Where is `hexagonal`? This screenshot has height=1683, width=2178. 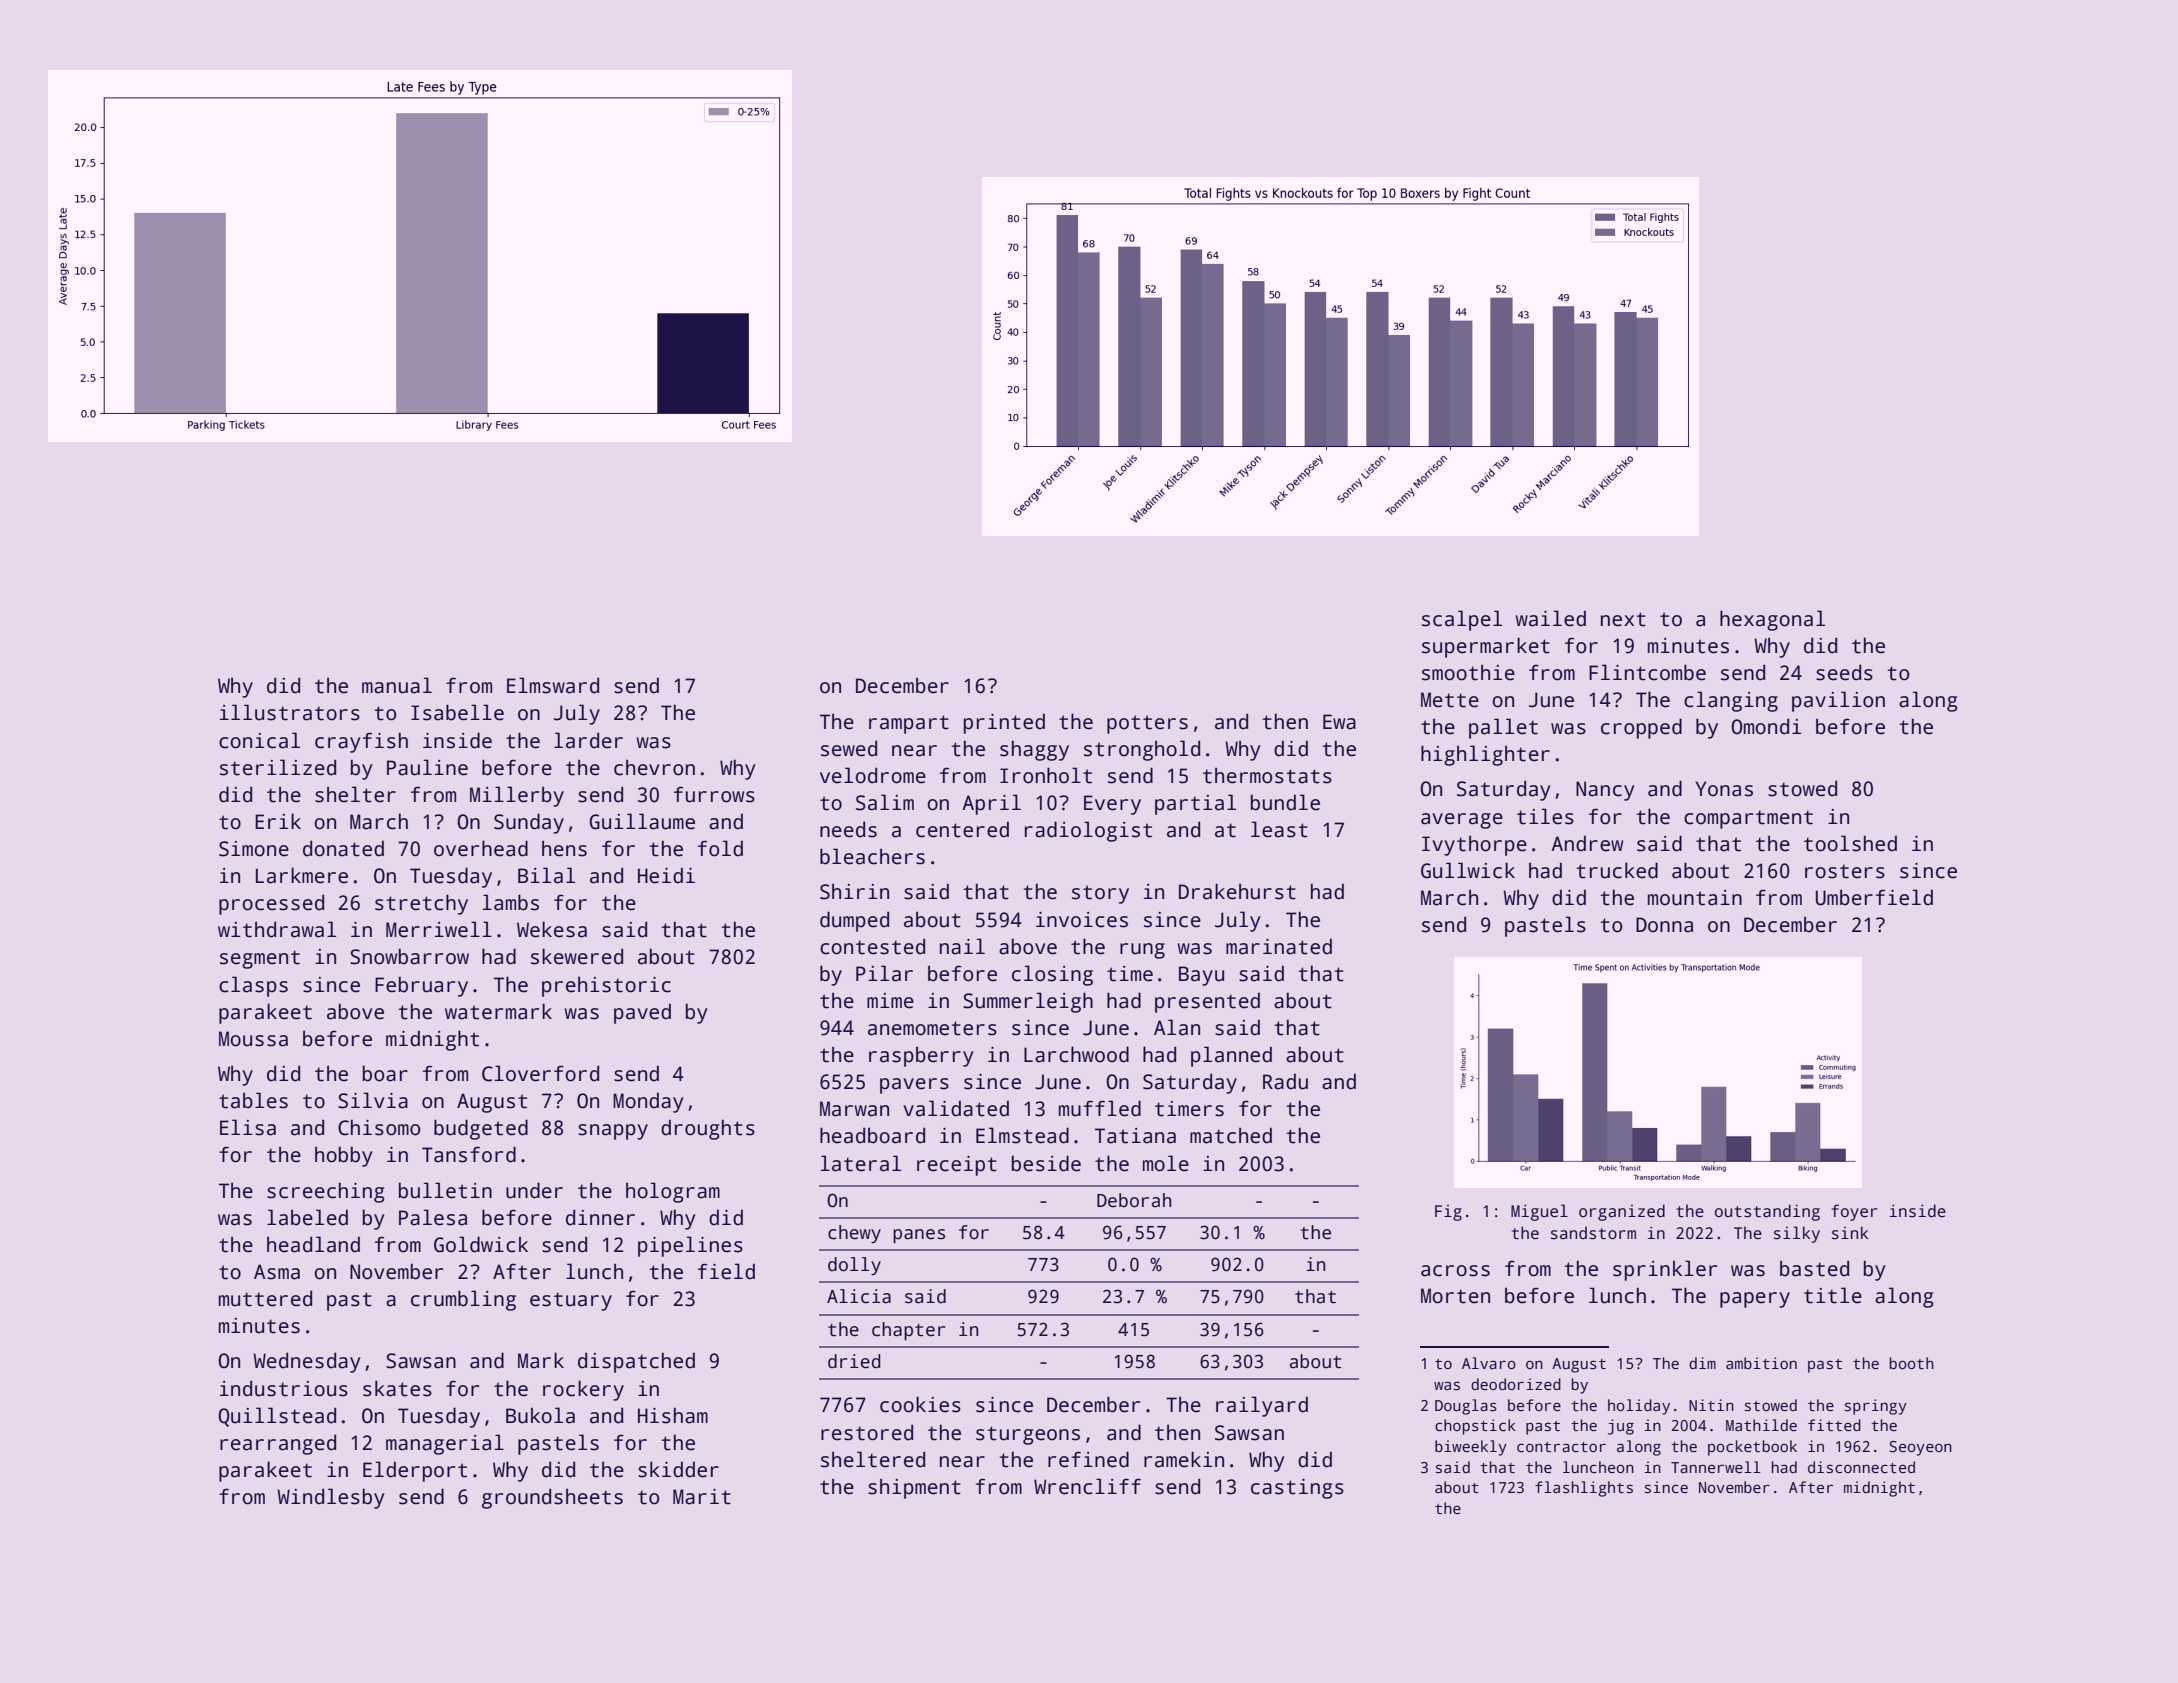
hexagonal is located at coordinates (1772, 620).
